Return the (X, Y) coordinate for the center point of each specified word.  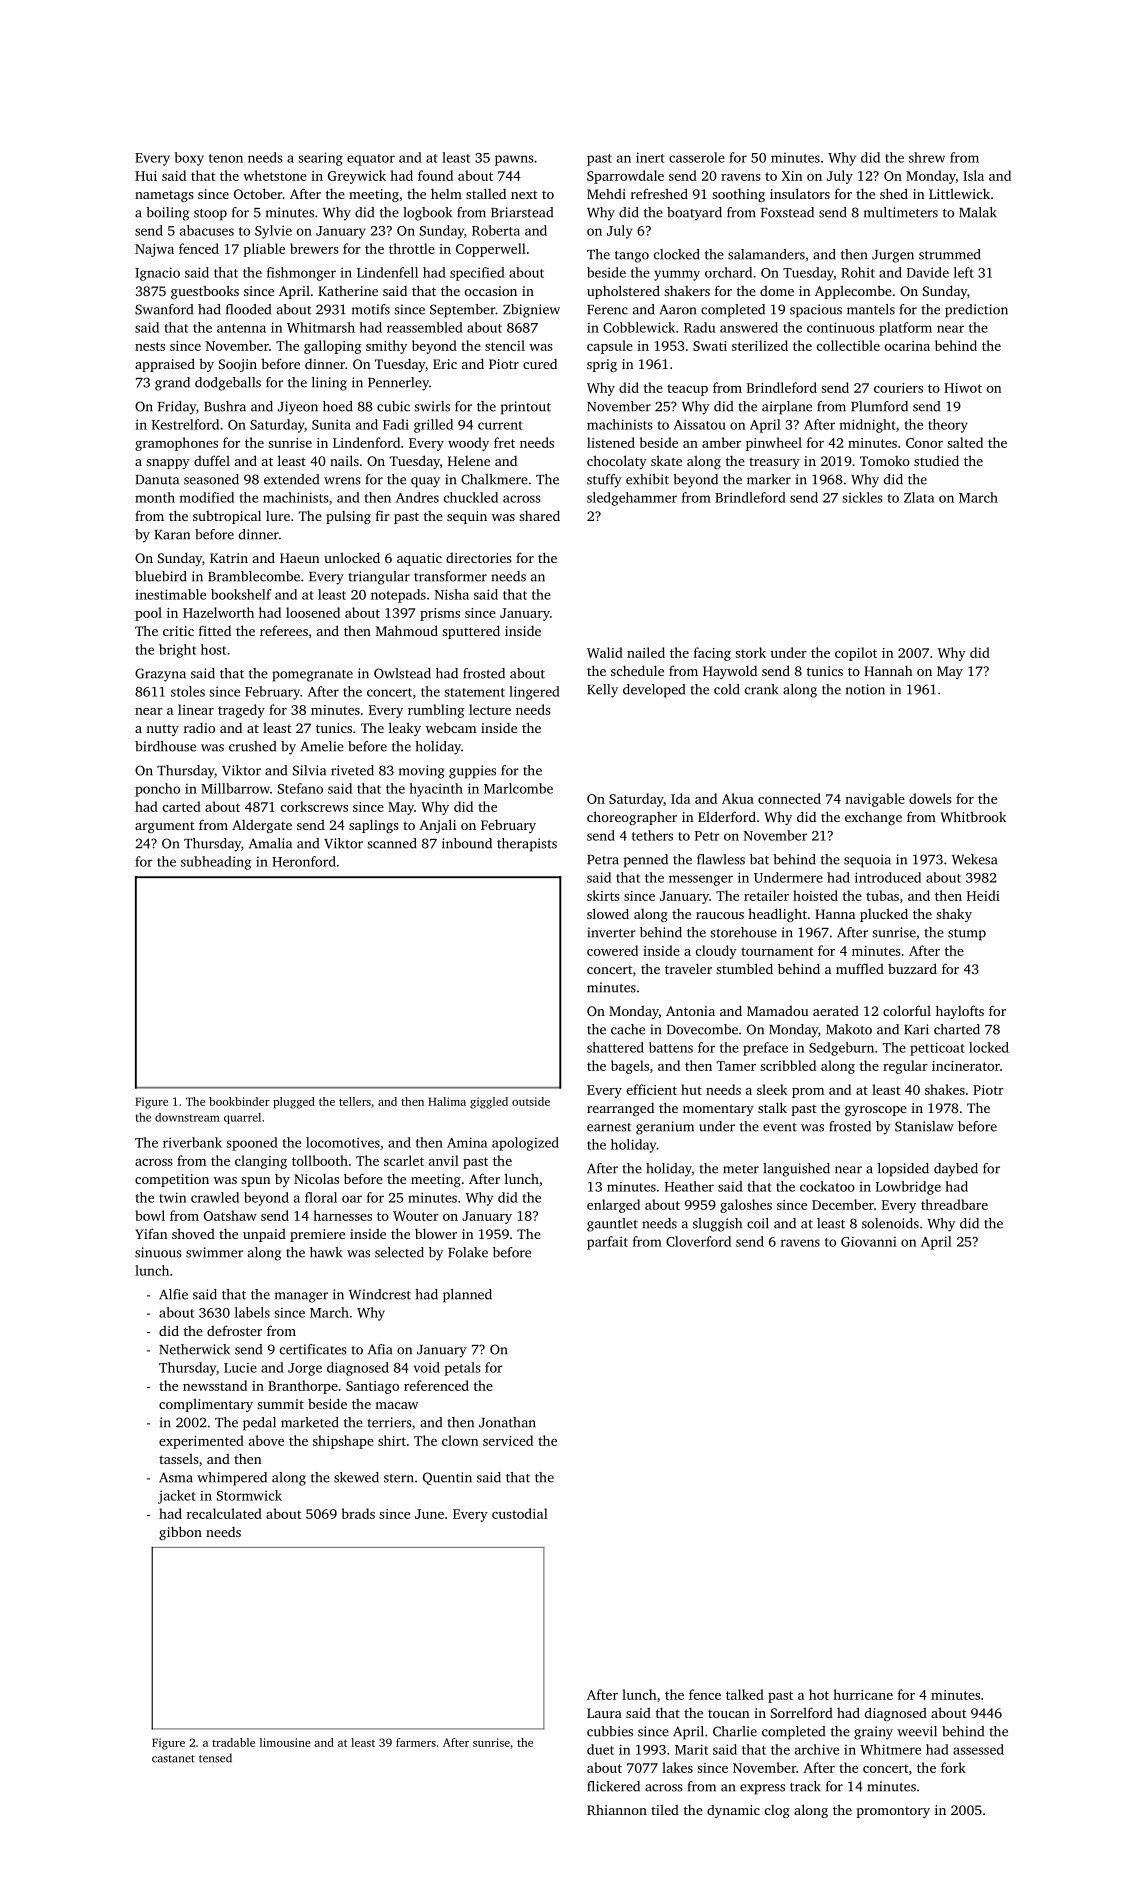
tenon (226, 158)
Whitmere (890, 1749)
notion (865, 689)
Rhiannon (617, 1810)
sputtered (471, 632)
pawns (514, 160)
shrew (927, 157)
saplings (373, 826)
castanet (173, 1759)
